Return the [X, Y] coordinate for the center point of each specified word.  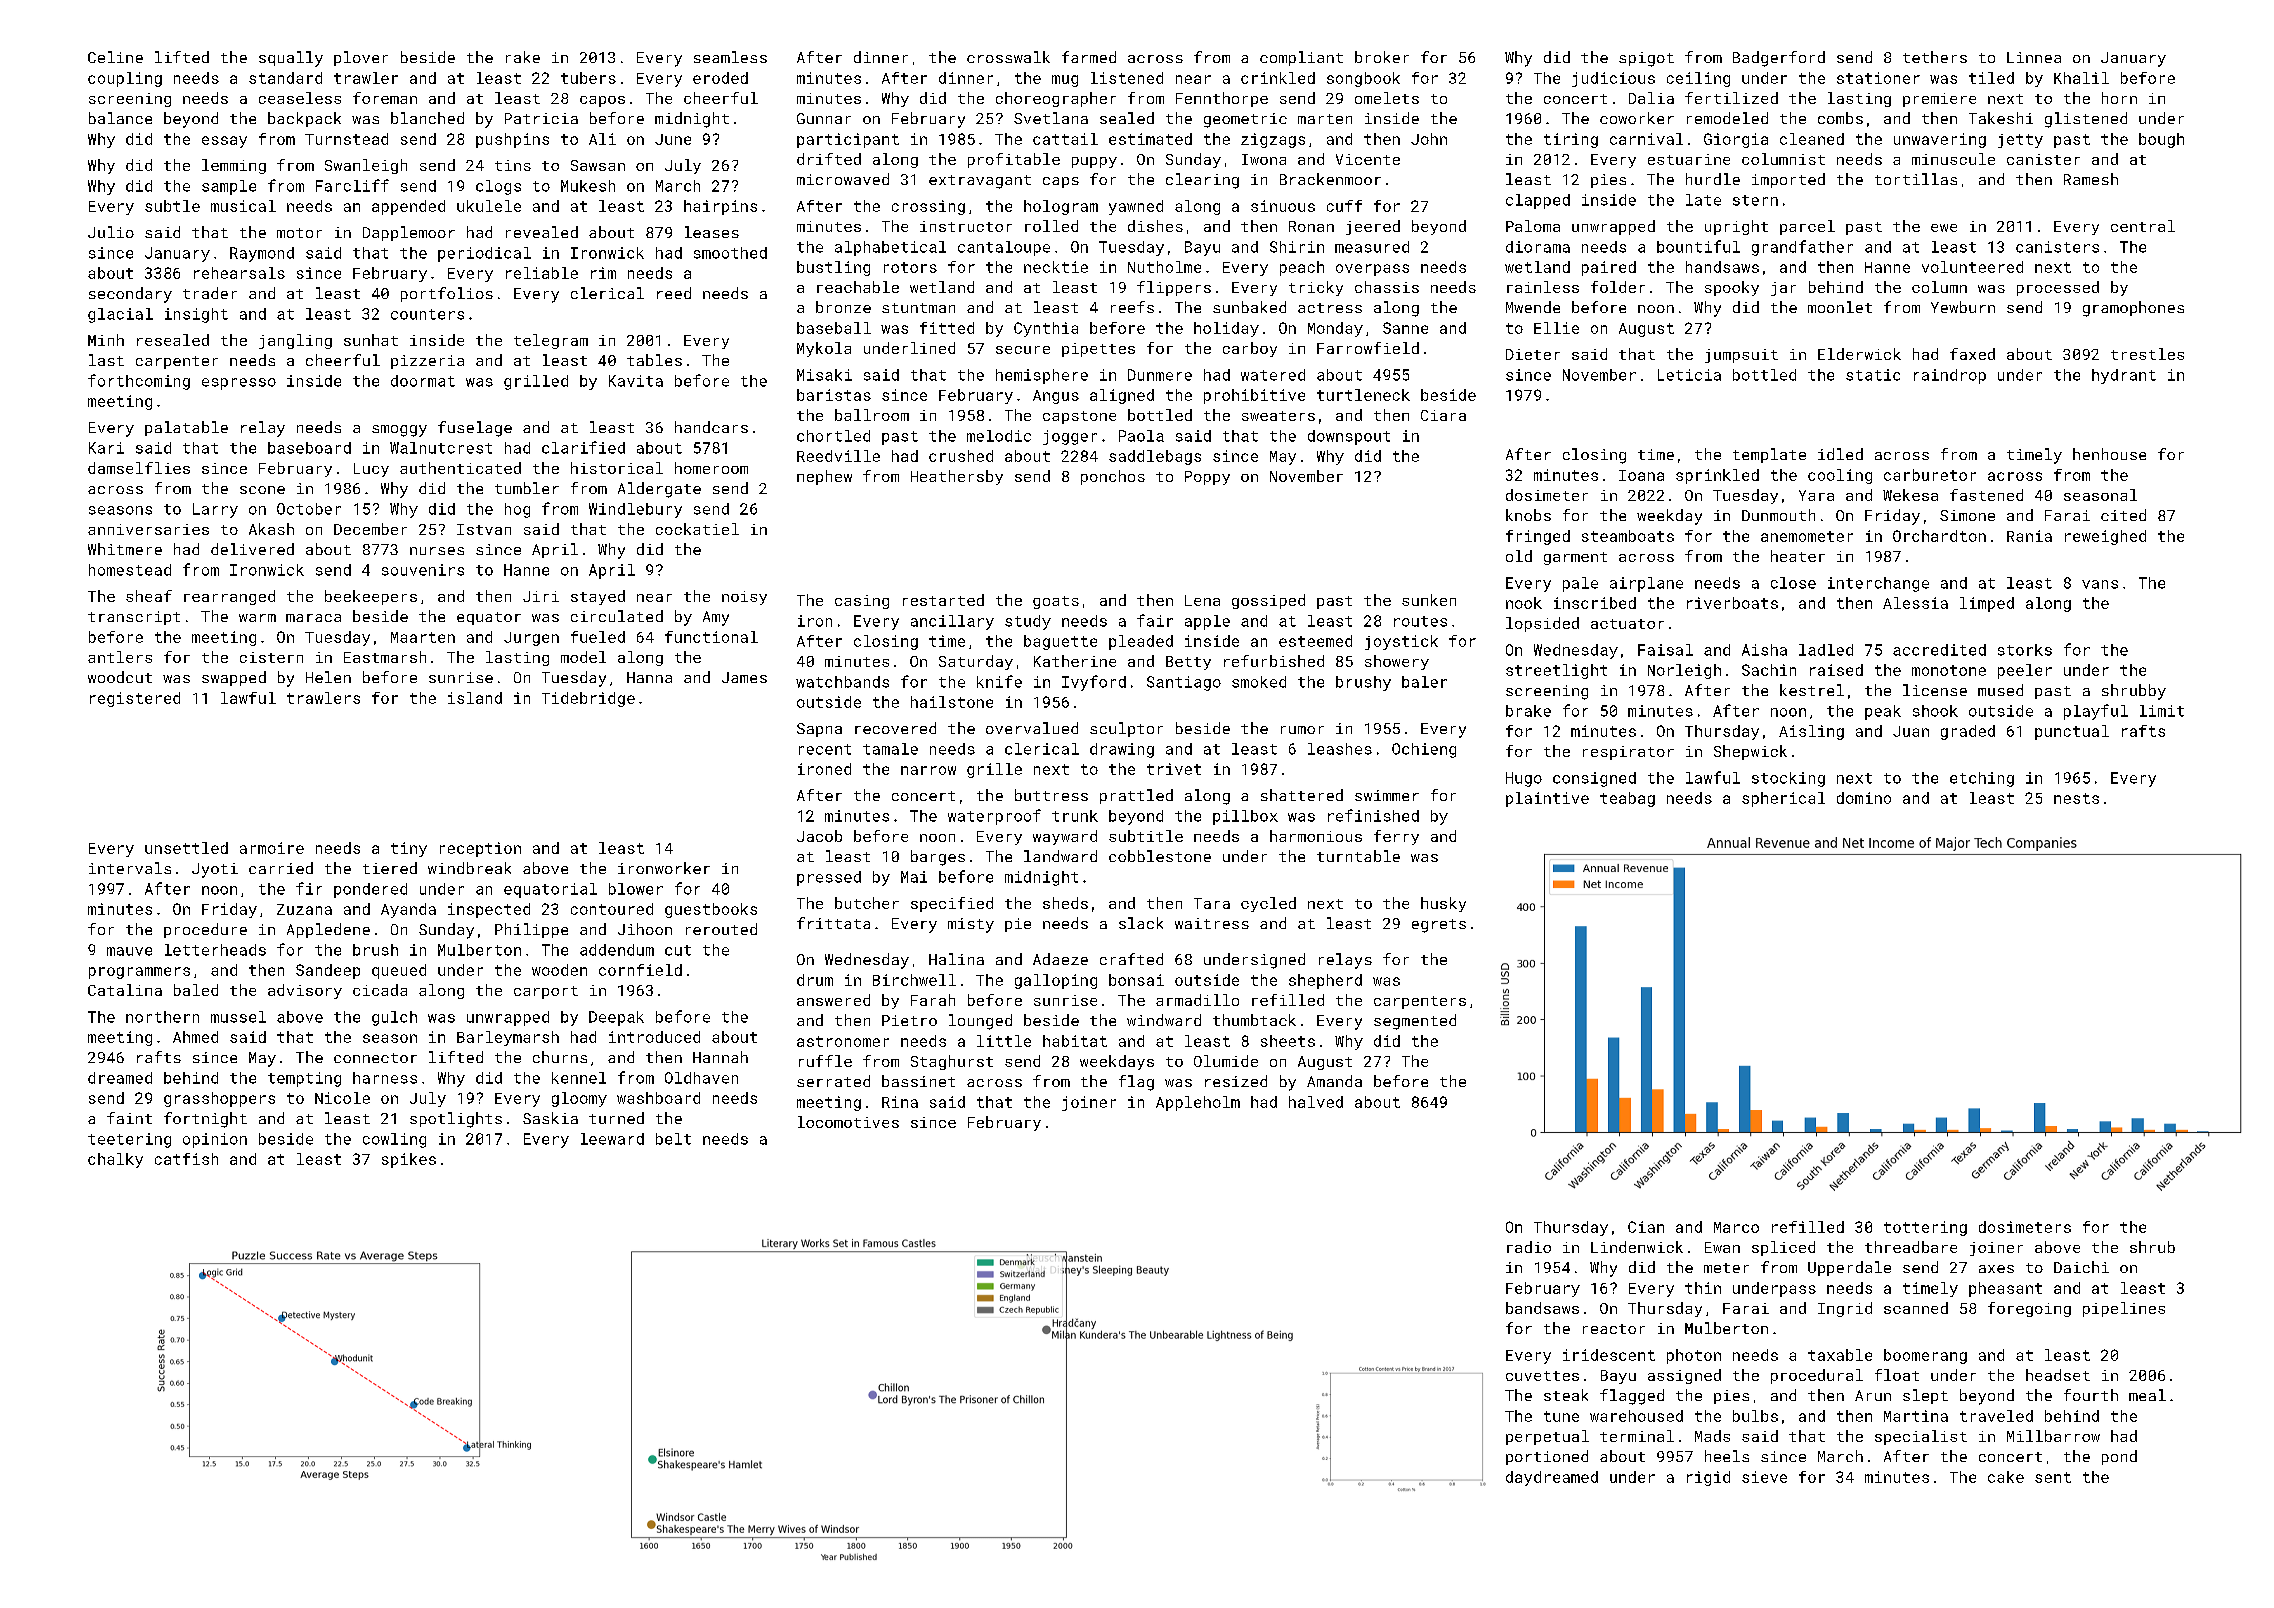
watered [1273, 375]
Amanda [1334, 1081]
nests [2076, 798]
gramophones [2133, 309]
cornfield [640, 970]
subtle [172, 206]
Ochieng [1424, 750]
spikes [409, 1160]
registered [135, 699]
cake [2006, 1477]
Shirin [1297, 247]
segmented [1415, 1022]
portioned [1547, 1457]
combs [1840, 118]
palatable [186, 428]
